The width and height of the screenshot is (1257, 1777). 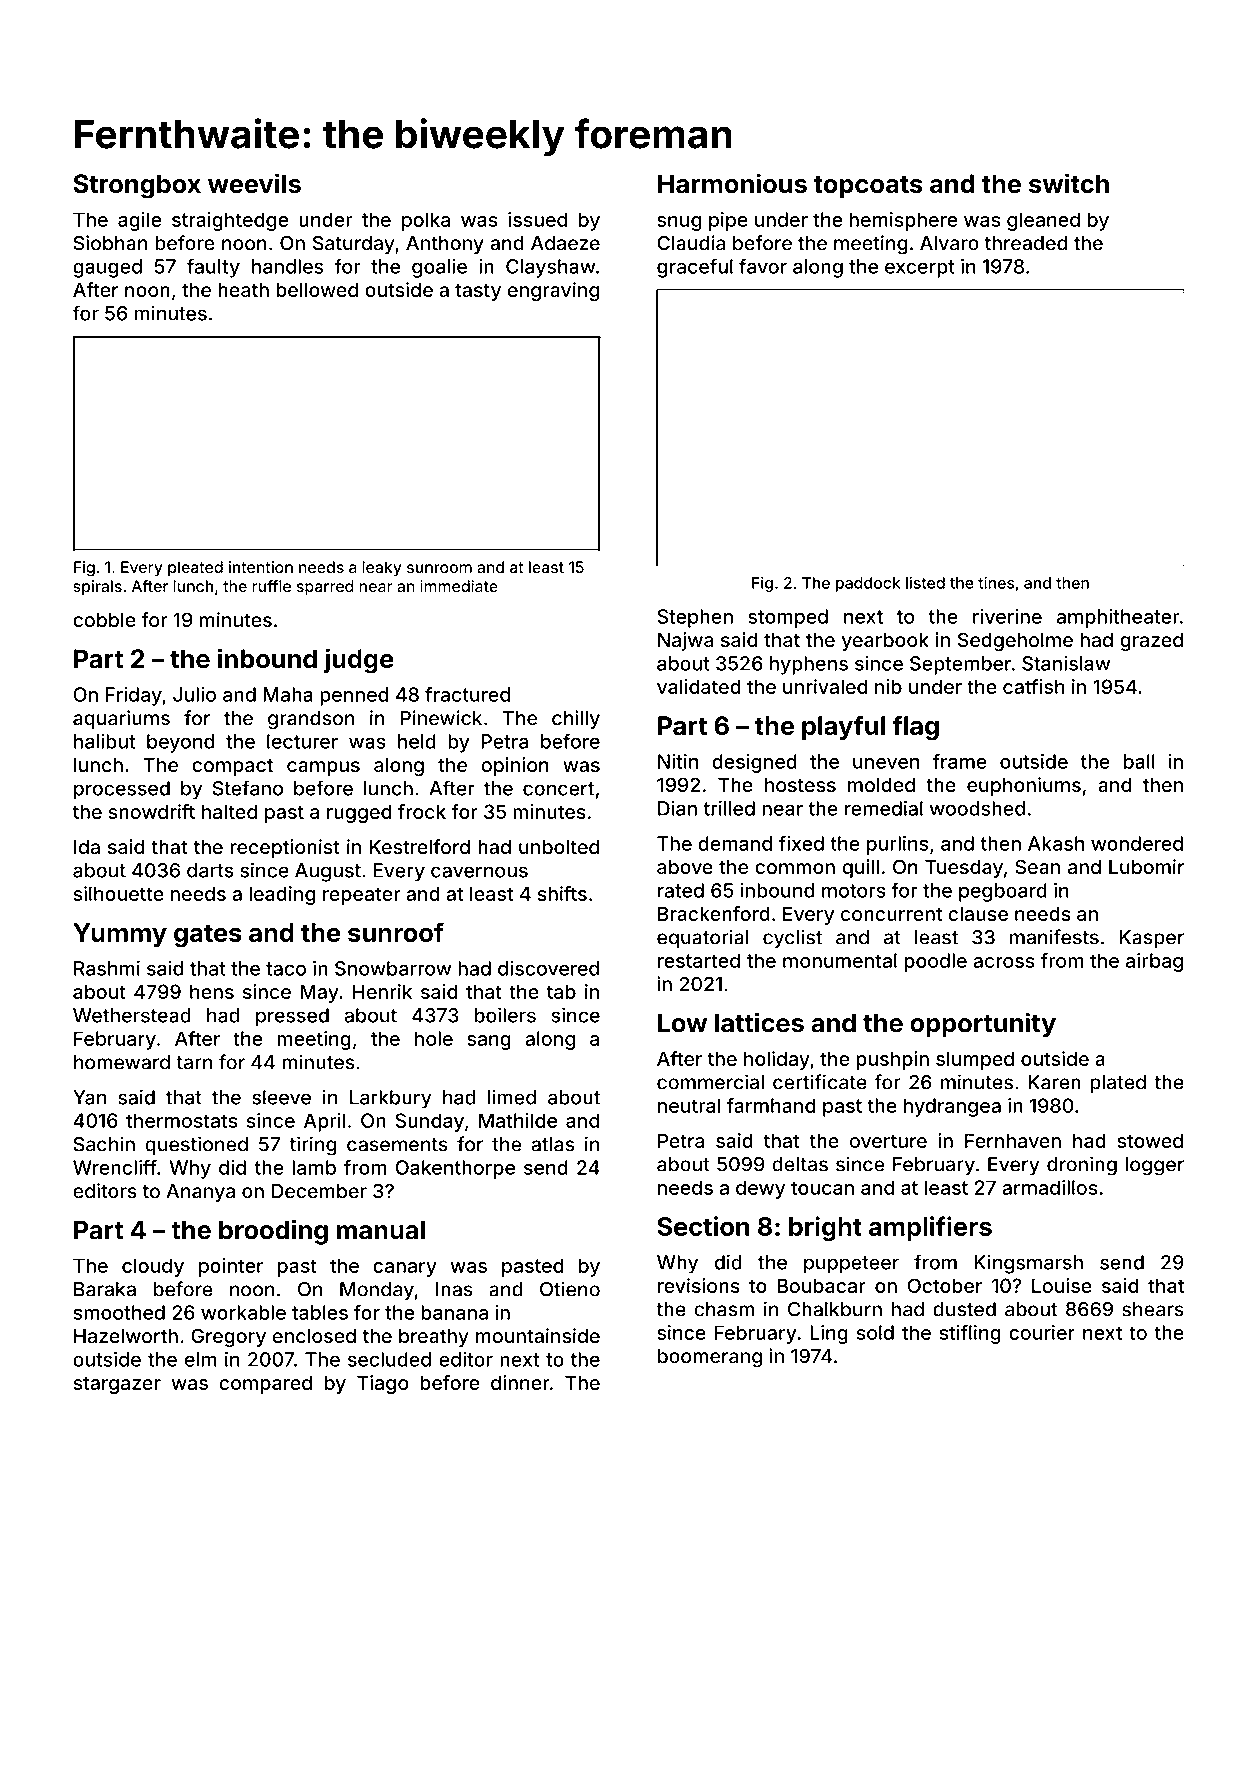 I want to click on Maha, so click(x=288, y=694).
